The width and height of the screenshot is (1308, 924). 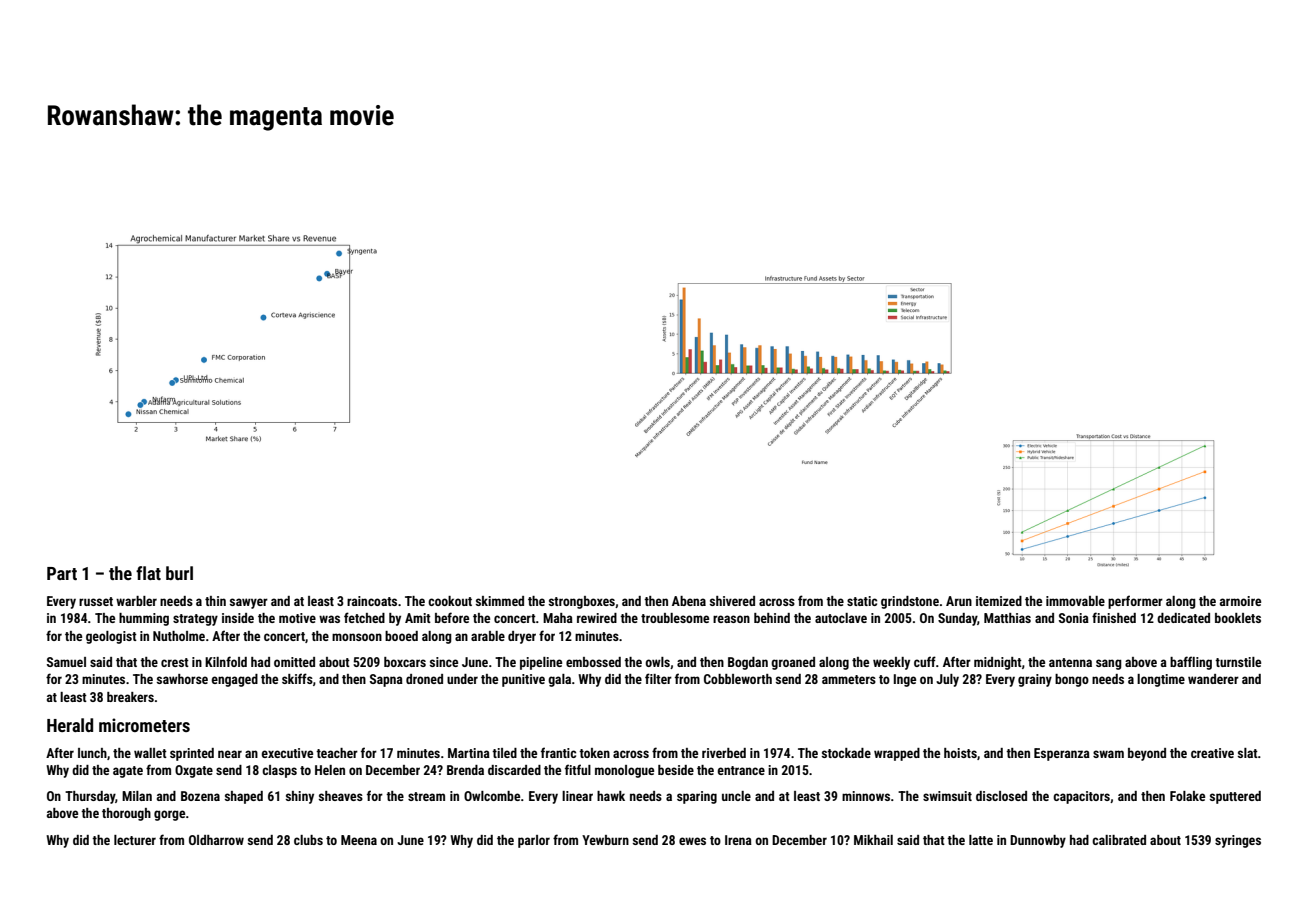 I want to click on riverbed, so click(x=724, y=753).
